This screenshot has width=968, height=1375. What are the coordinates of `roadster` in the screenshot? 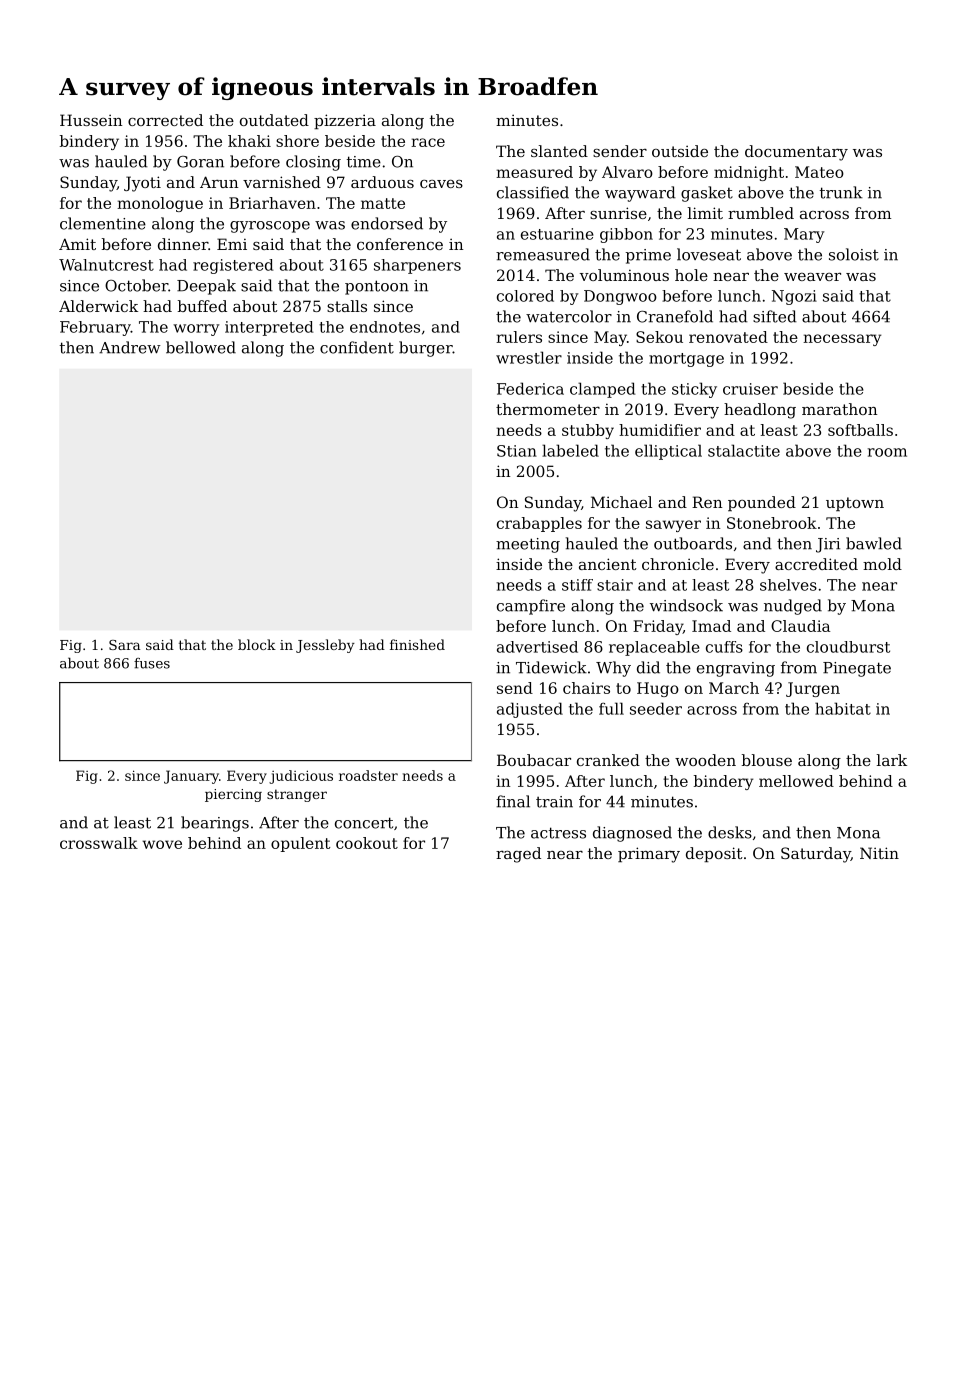 It's located at (368, 775).
